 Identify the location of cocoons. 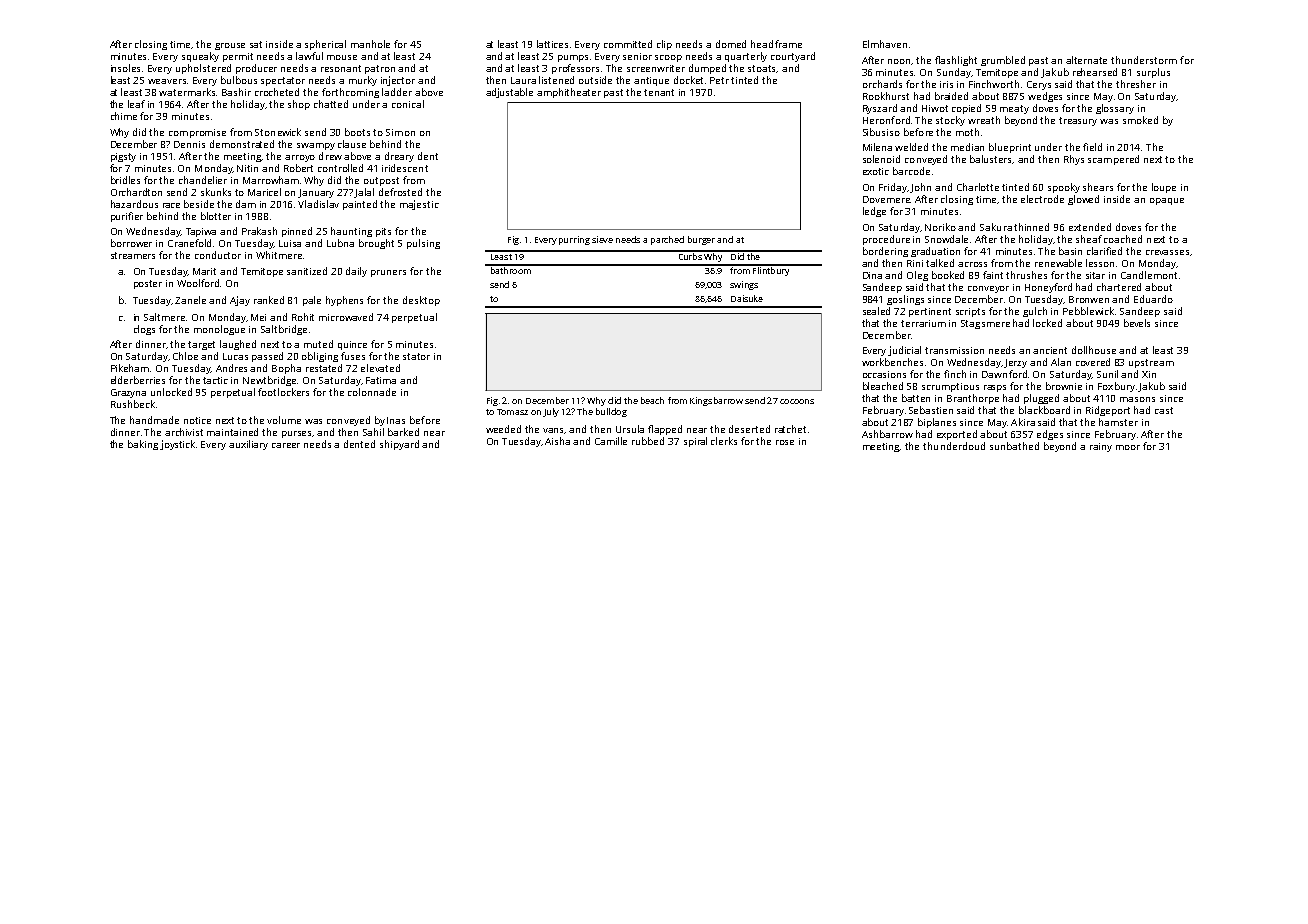
(797, 401).
